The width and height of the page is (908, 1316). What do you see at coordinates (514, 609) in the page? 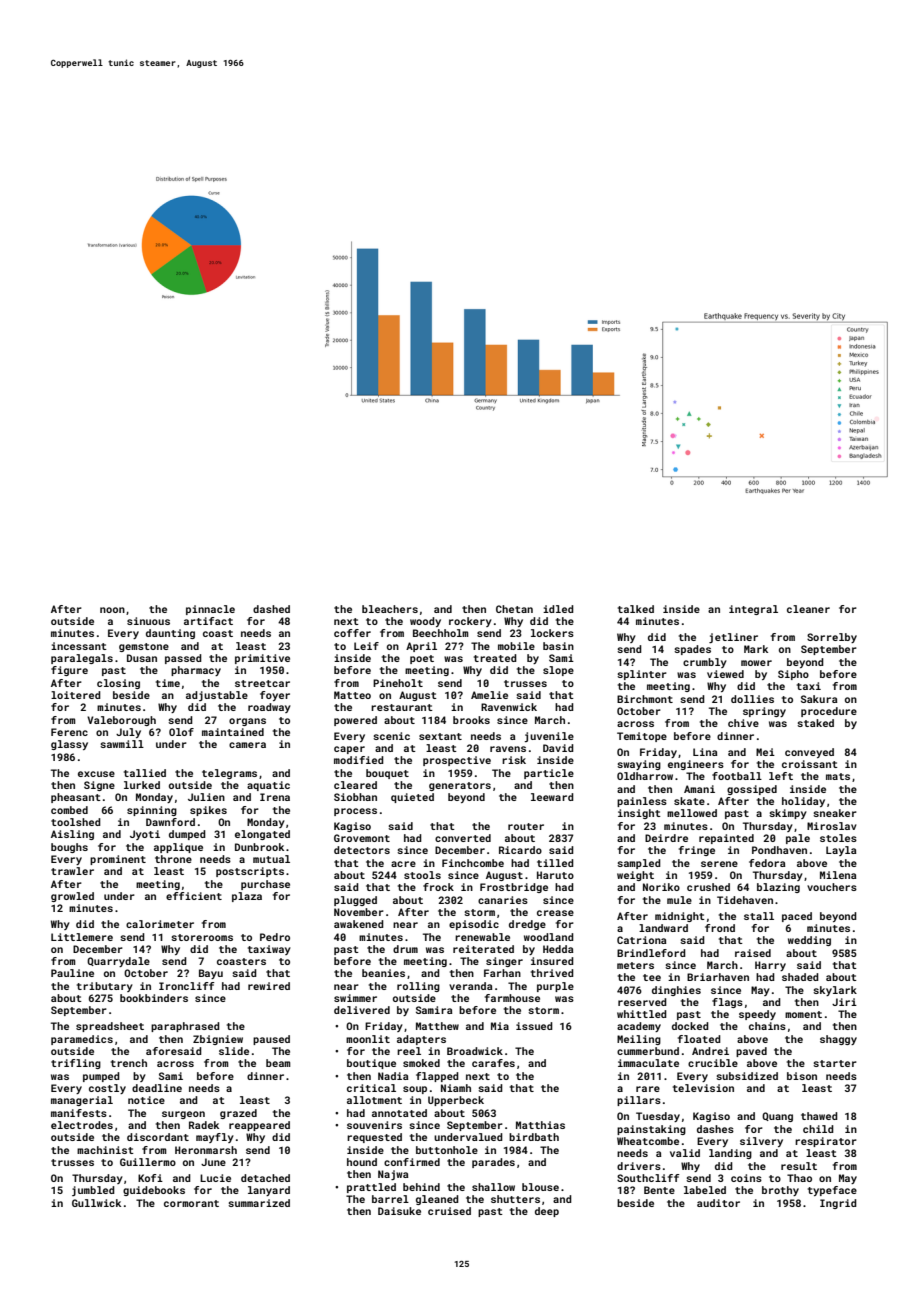
I see `Chetan` at bounding box center [514, 609].
